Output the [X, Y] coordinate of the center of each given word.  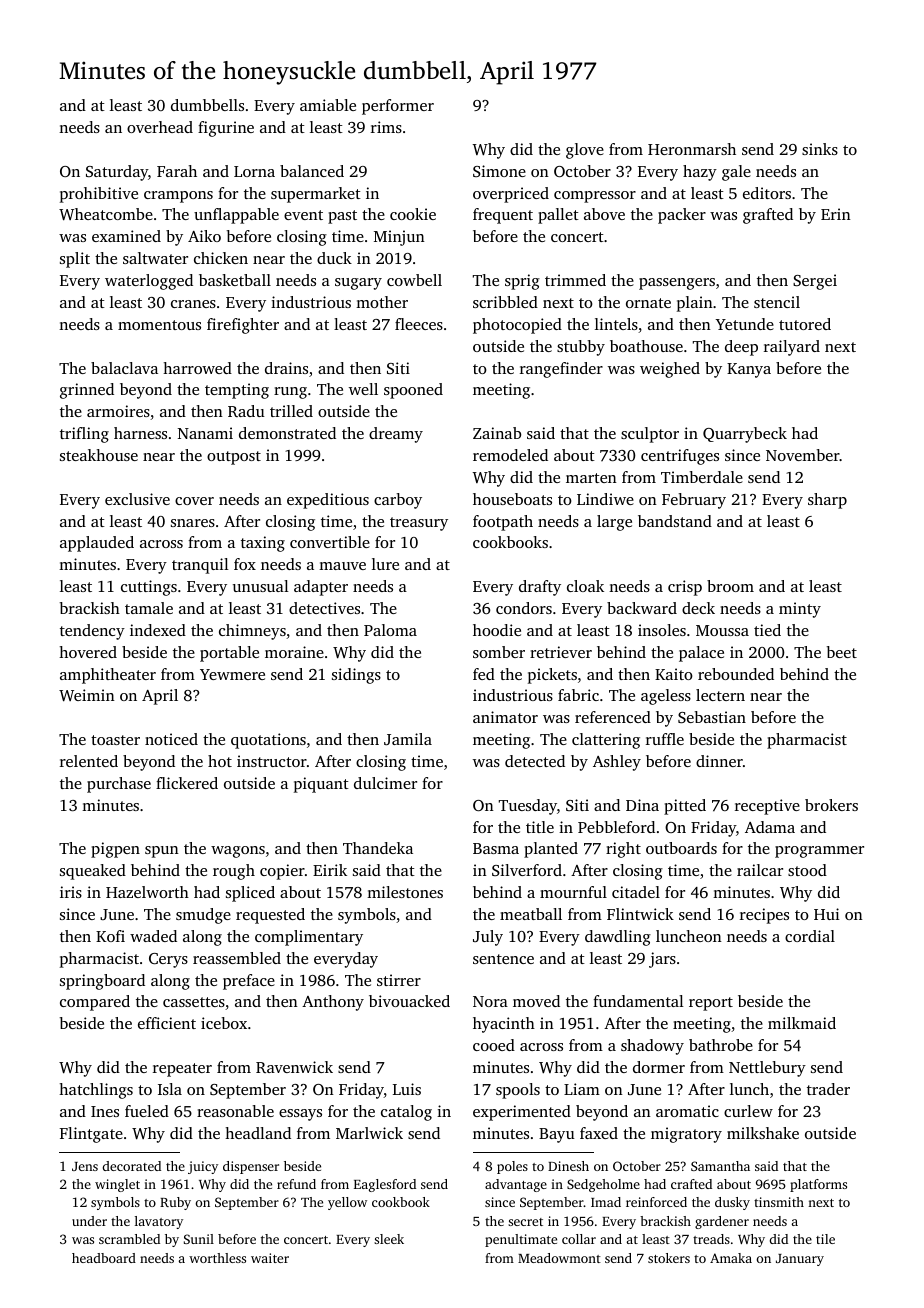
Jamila [408, 739]
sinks [820, 149]
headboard [104, 1258]
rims [386, 127]
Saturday [117, 173]
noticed [171, 739]
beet [842, 652]
